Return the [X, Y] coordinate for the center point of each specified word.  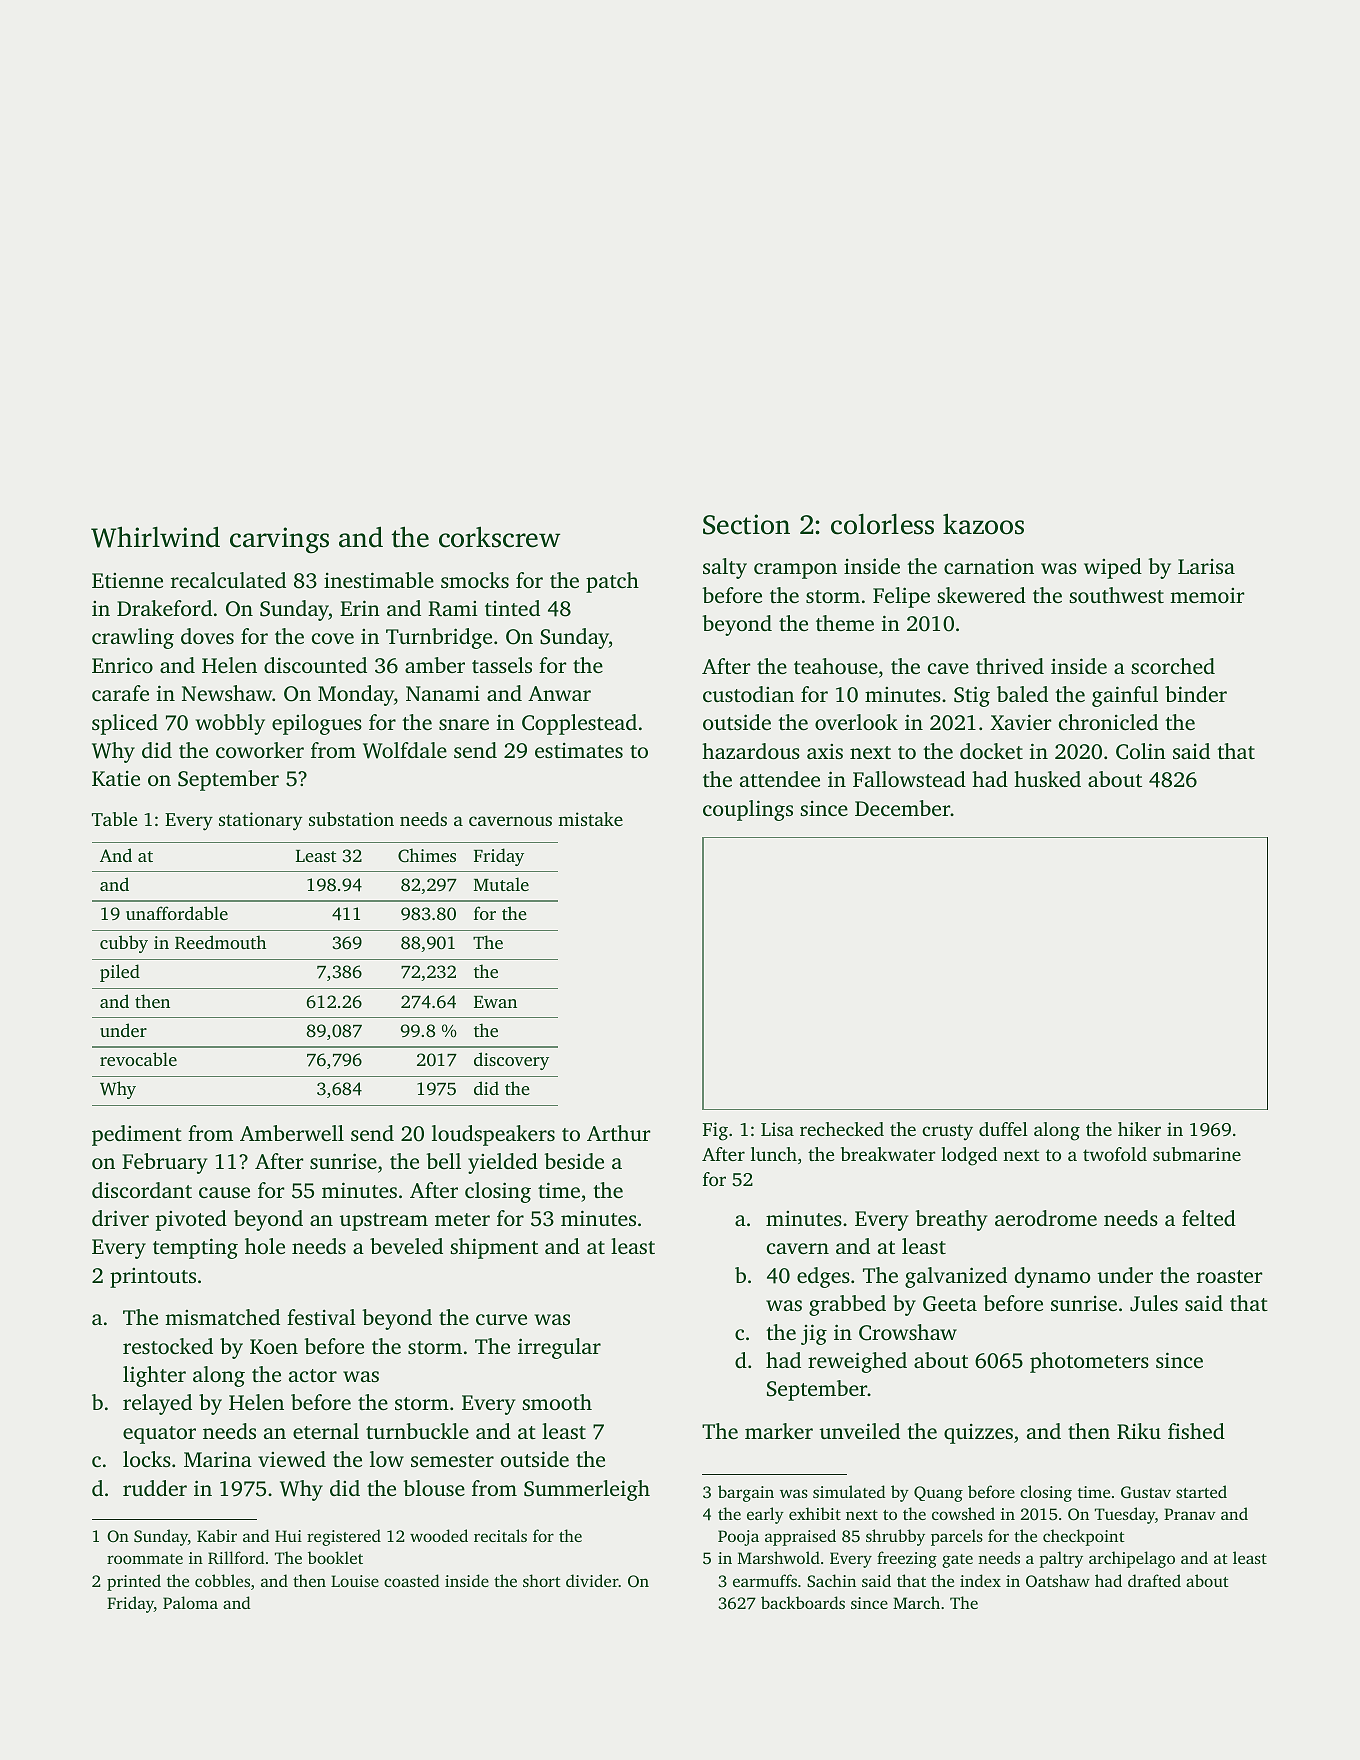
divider [592, 1580]
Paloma [190, 1602]
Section [746, 524]
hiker [1139, 1129]
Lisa [777, 1129]
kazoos [983, 524]
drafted [1154, 1580]
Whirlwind [155, 537]
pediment [137, 1135]
